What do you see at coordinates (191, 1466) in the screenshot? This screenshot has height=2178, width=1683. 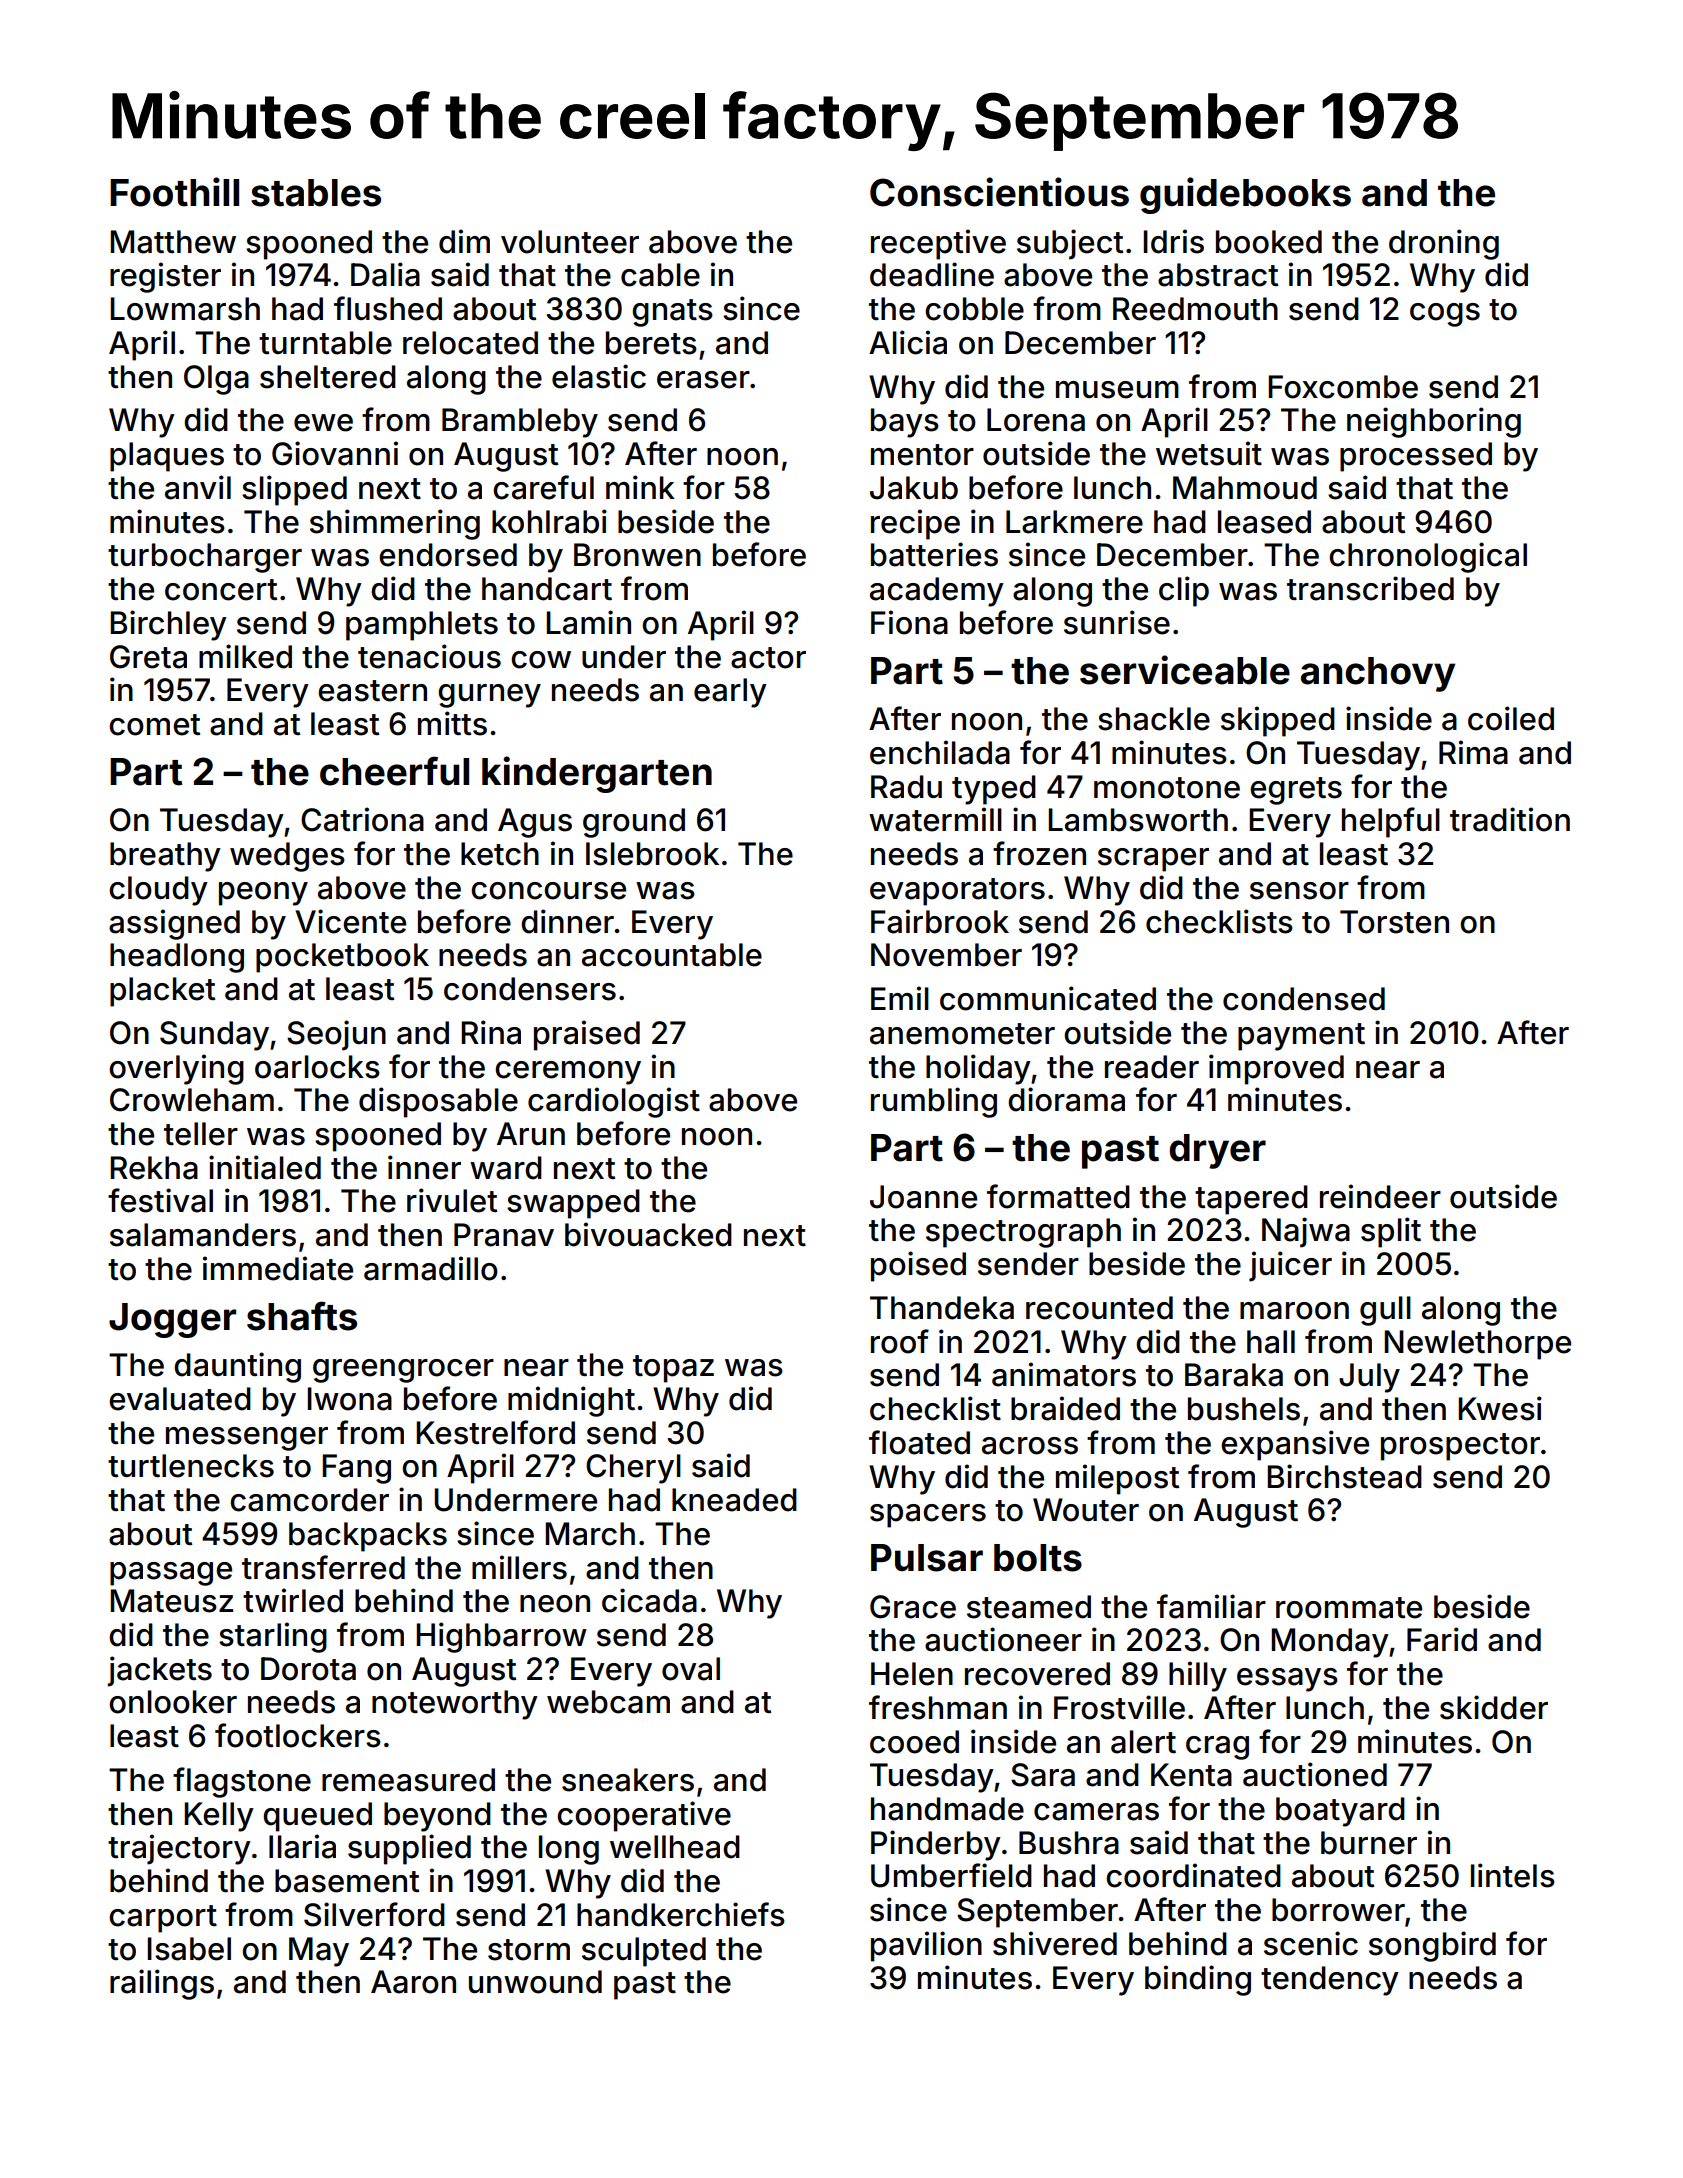 I see `turtlenecks` at bounding box center [191, 1466].
